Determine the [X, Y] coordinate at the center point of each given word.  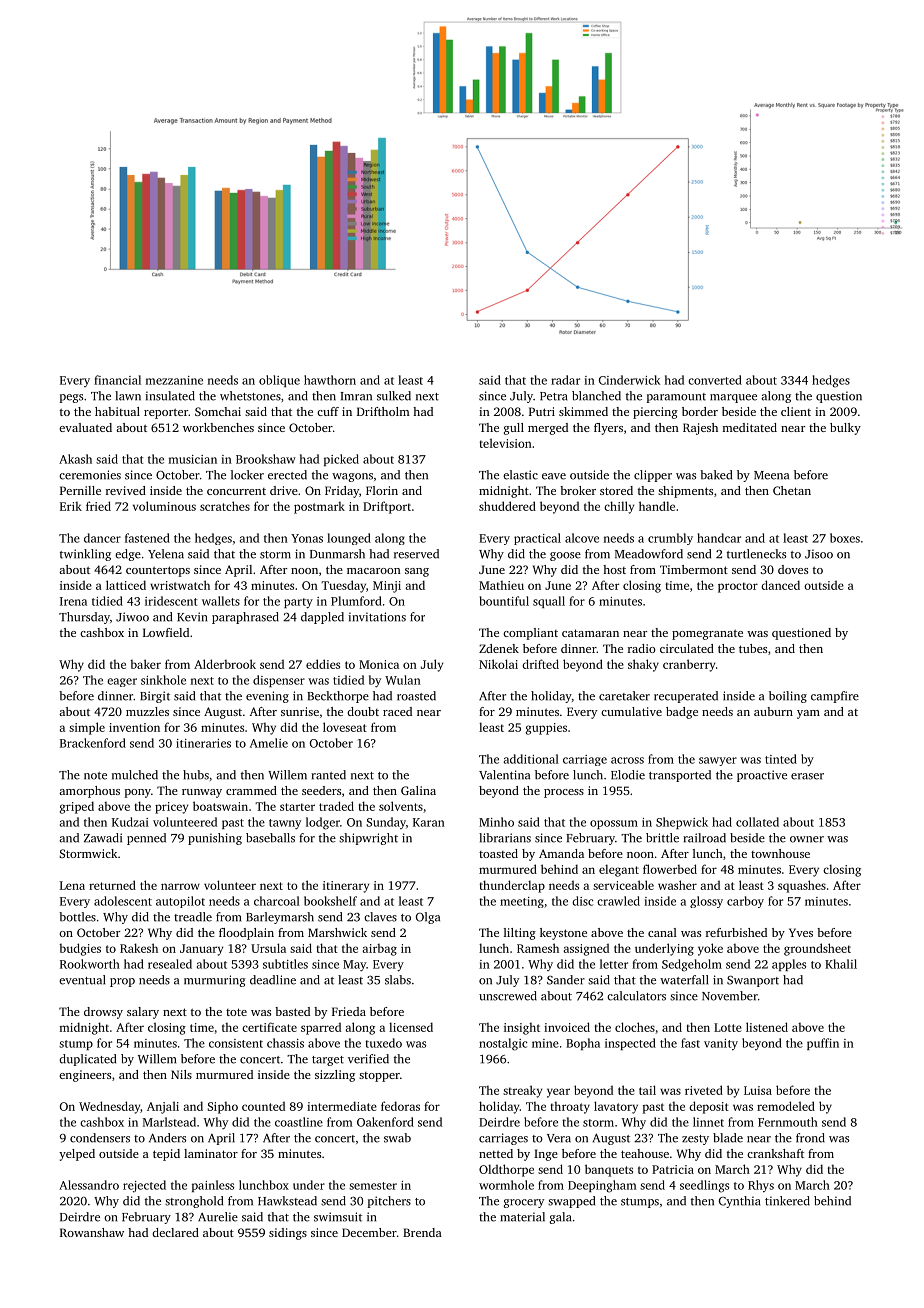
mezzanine [174, 380]
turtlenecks [756, 554]
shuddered [507, 506]
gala [560, 1218]
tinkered [787, 1201]
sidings [288, 1234]
